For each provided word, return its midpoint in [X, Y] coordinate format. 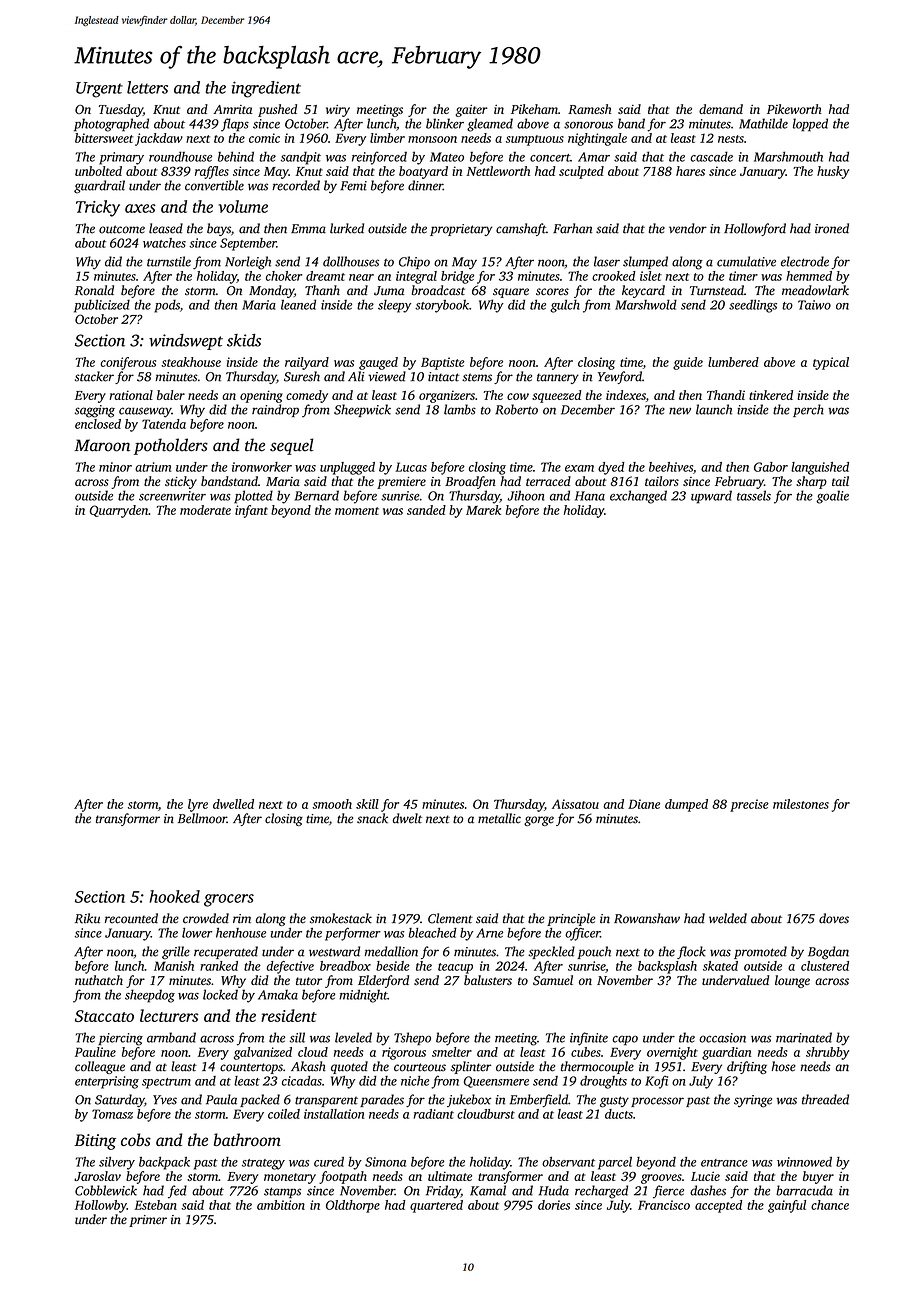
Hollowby [101, 1206]
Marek [483, 510]
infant [251, 511]
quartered [436, 1206]
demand [721, 109]
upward [711, 497]
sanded [426, 510]
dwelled [233, 804]
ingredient [266, 89]
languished [820, 468]
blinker [445, 123]
